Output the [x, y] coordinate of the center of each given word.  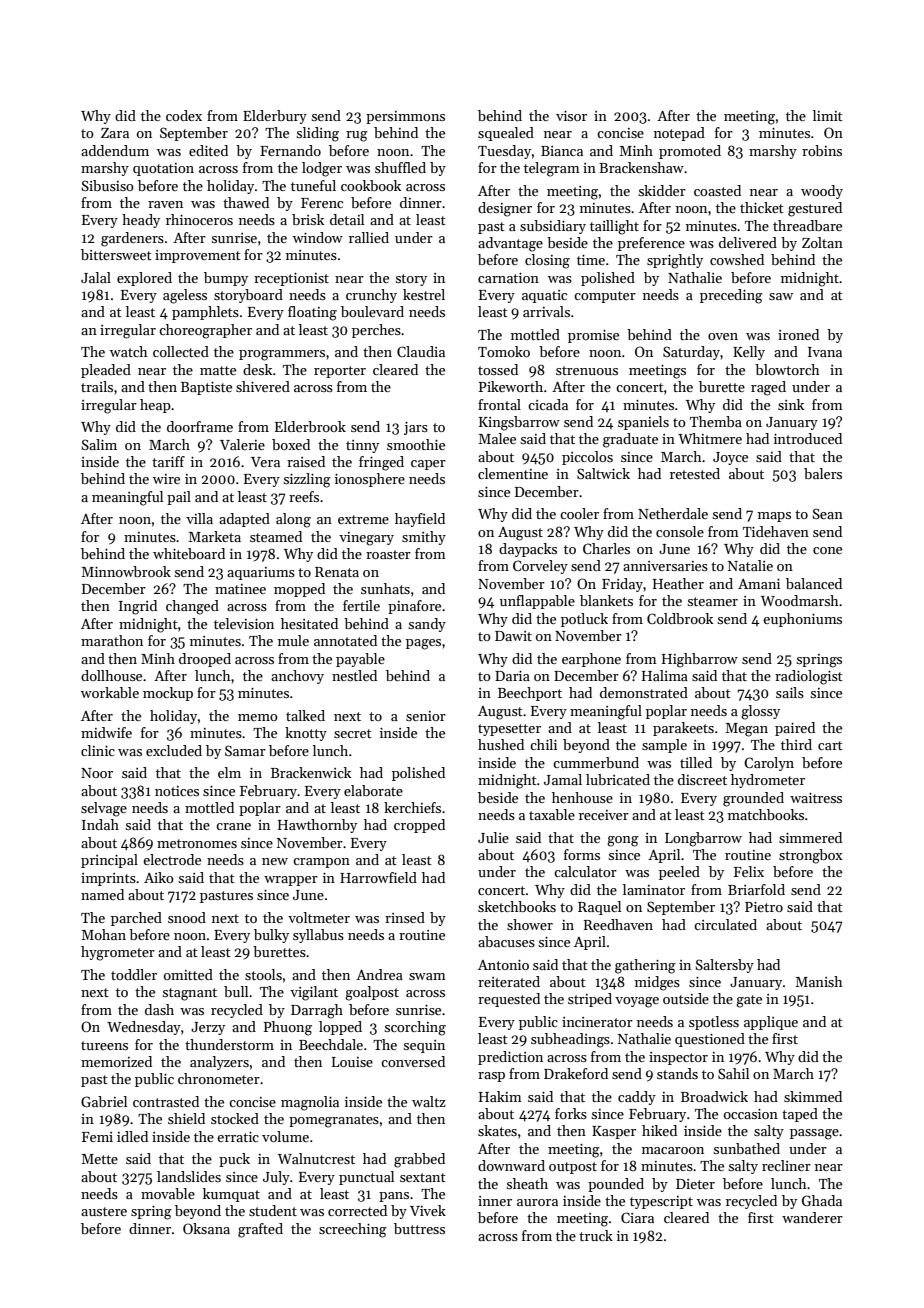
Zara [115, 133]
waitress [816, 798]
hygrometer [118, 953]
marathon [112, 640]
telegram [552, 169]
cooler [579, 513]
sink [791, 404]
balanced [814, 583]
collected [181, 351]
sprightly [675, 261]
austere [104, 1211]
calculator [585, 871]
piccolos [587, 458]
